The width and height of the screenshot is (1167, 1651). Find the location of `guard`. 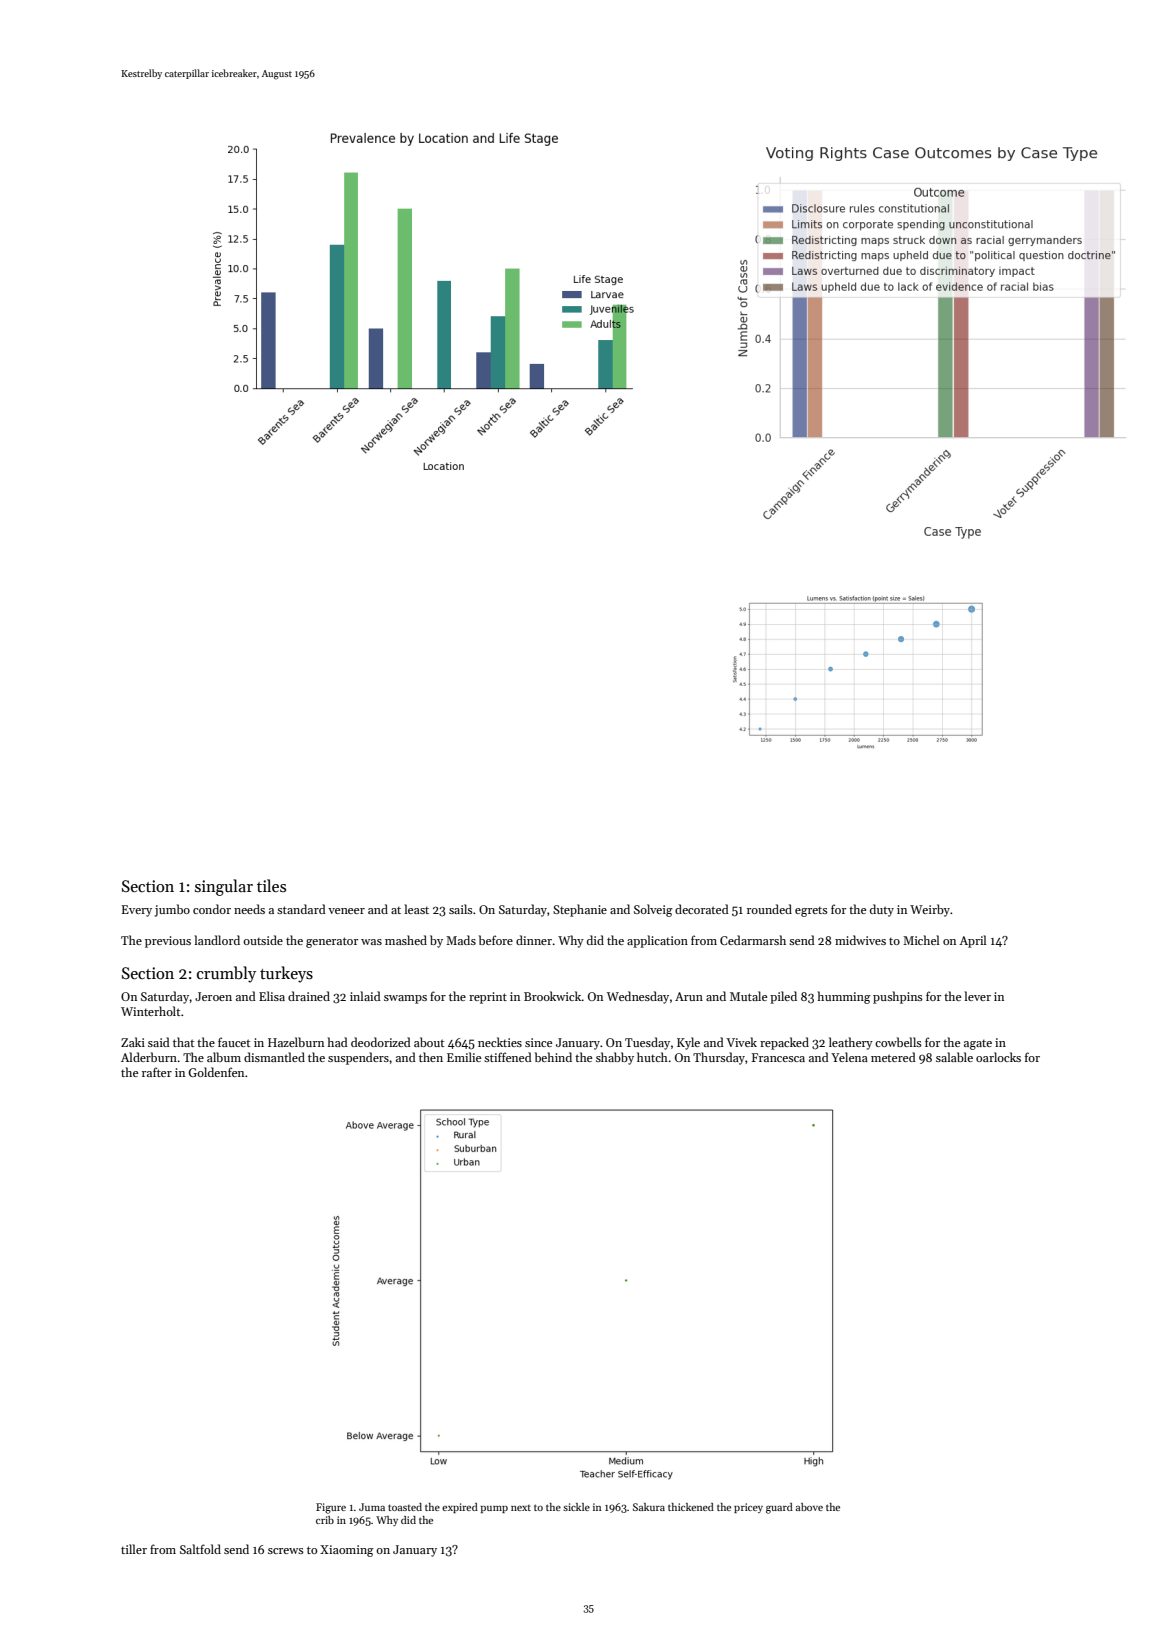

guard is located at coordinates (779, 1508).
